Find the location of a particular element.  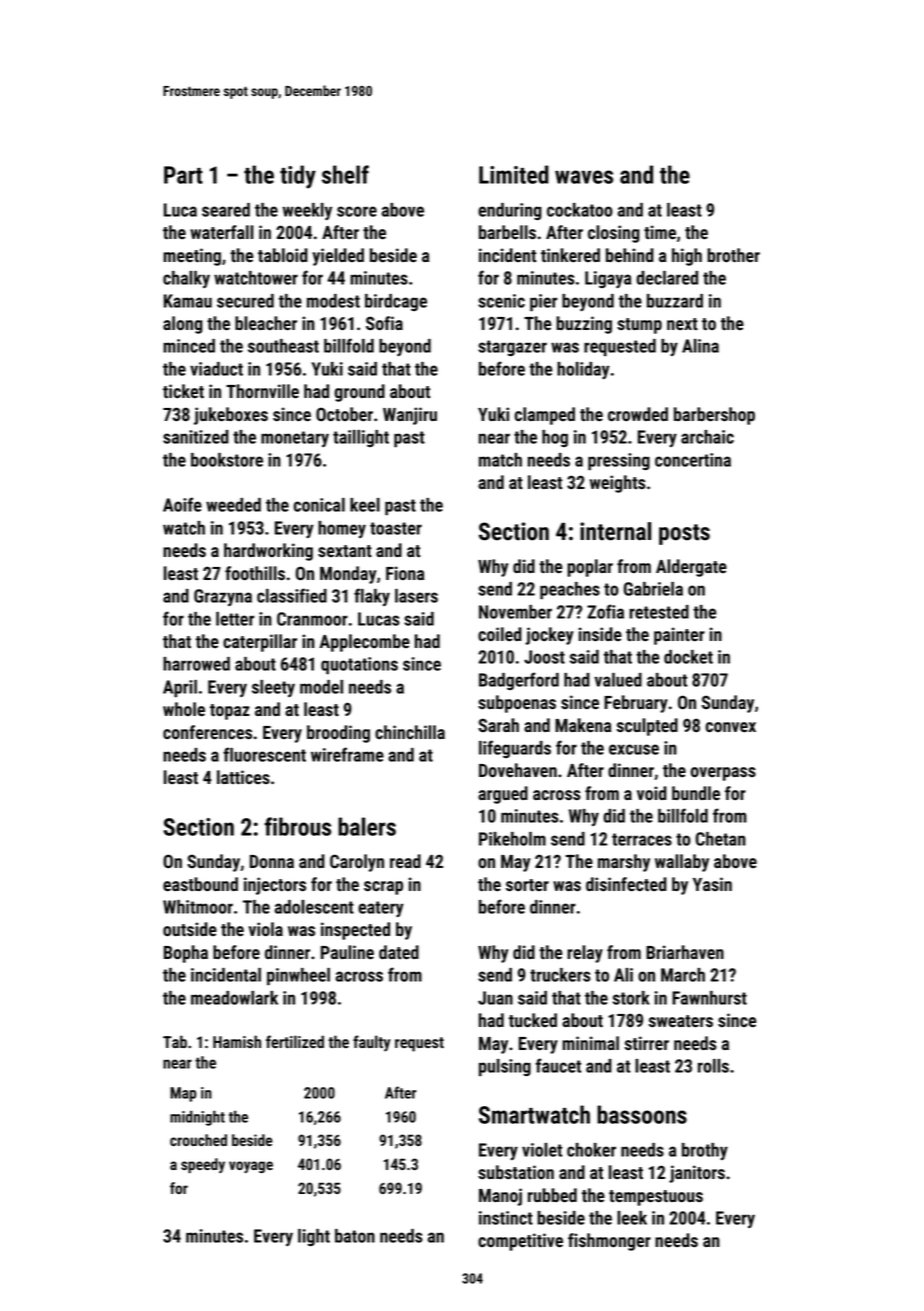

lattices is located at coordinates (243, 777).
